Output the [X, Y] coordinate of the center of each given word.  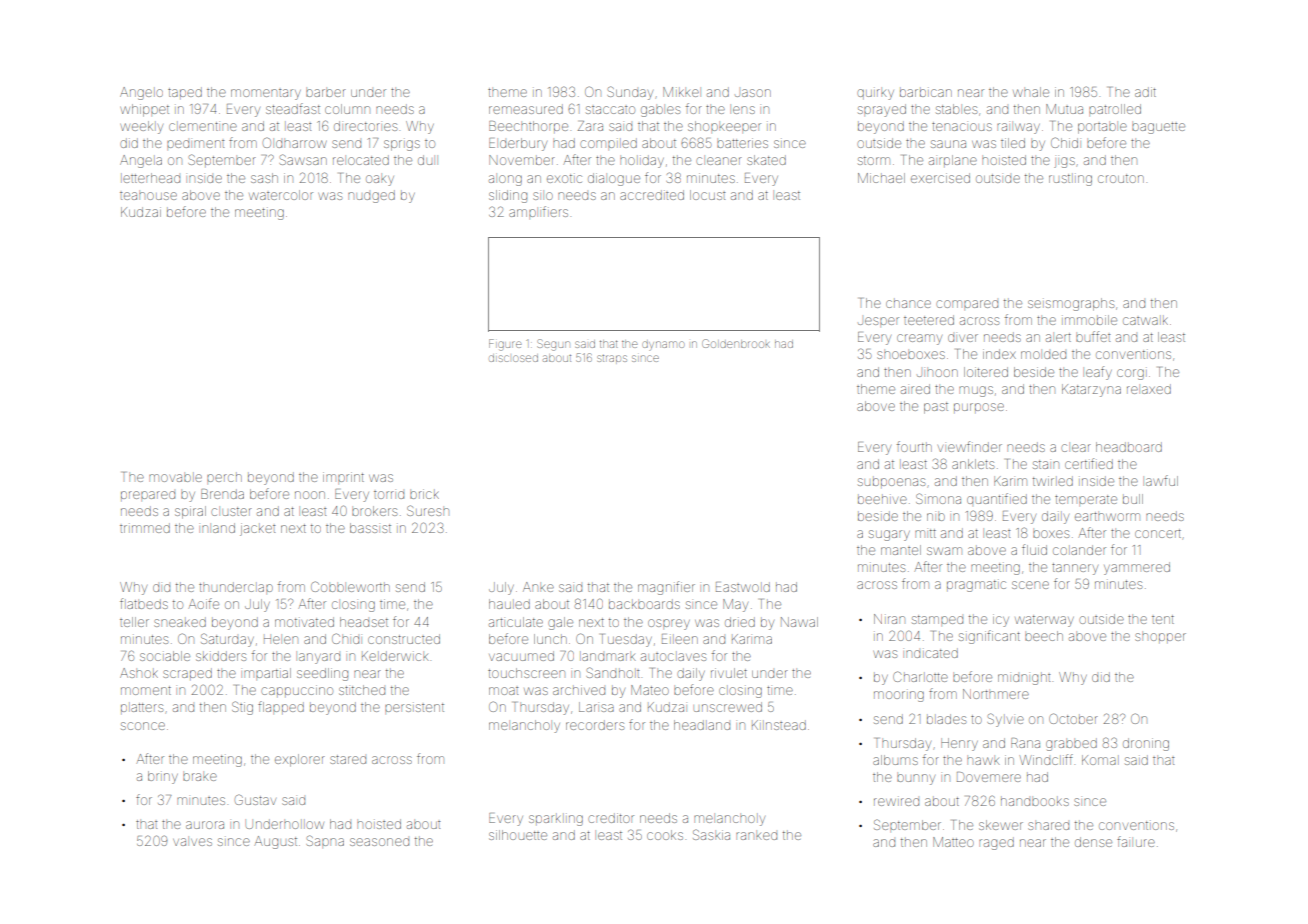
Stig [242, 708]
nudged [371, 196]
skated [766, 160]
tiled [1013, 143]
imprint [343, 477]
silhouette [518, 835]
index [999, 354]
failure [1136, 841]
